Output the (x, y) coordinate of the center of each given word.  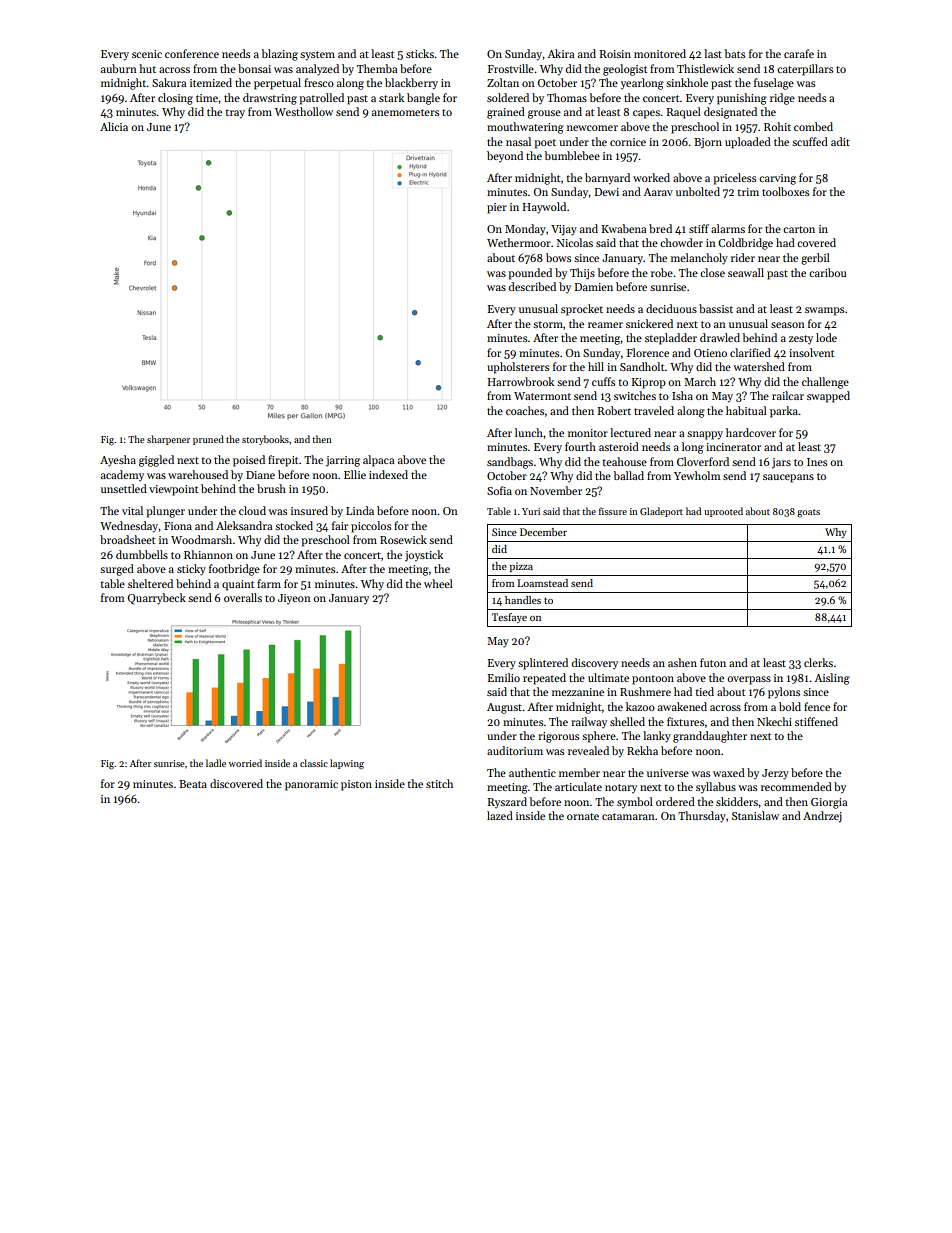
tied (704, 691)
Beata (193, 784)
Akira (560, 53)
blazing (279, 55)
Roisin (615, 54)
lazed (500, 815)
